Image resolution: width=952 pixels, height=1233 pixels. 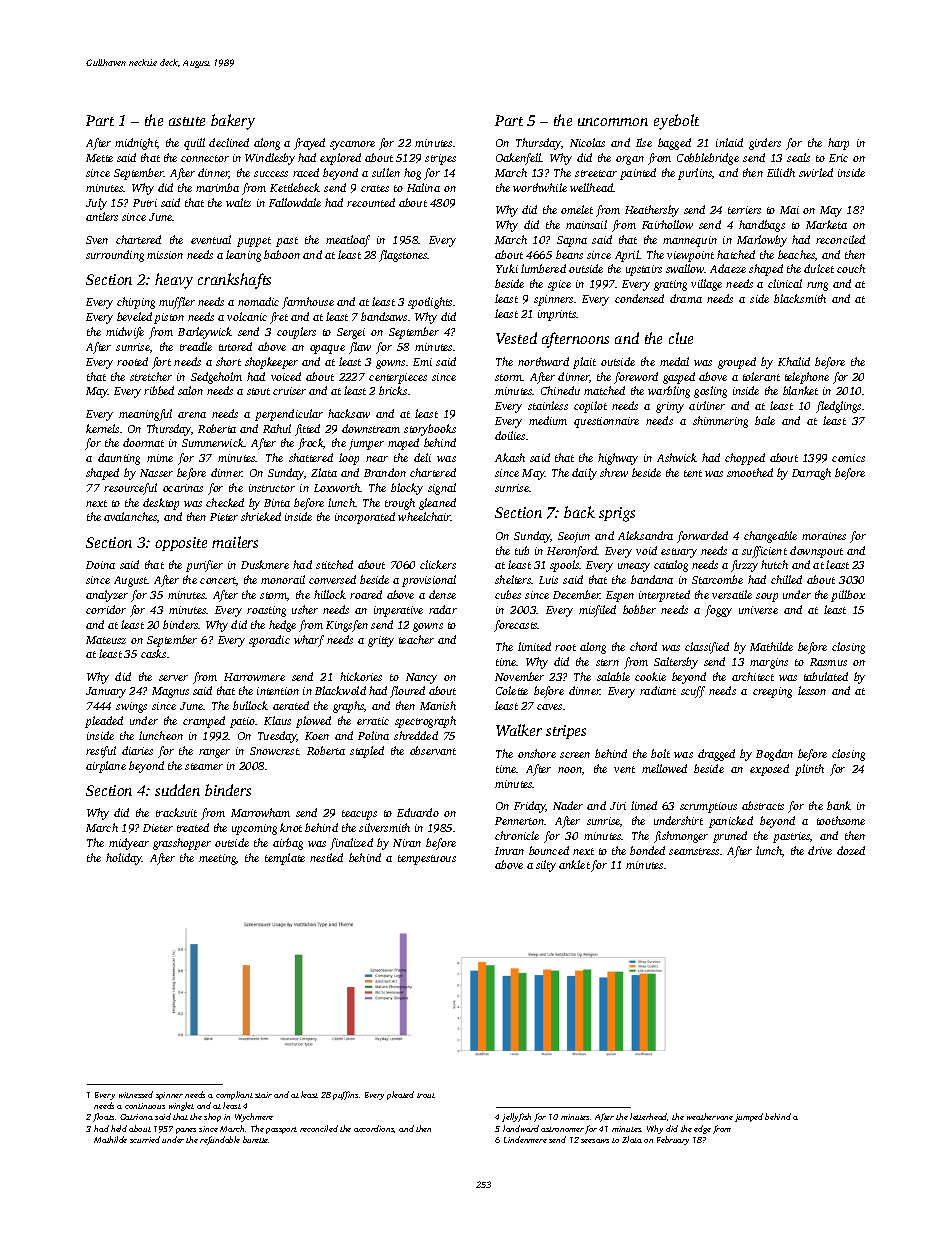 What do you see at coordinates (438, 564) in the page?
I see `clickers` at bounding box center [438, 564].
